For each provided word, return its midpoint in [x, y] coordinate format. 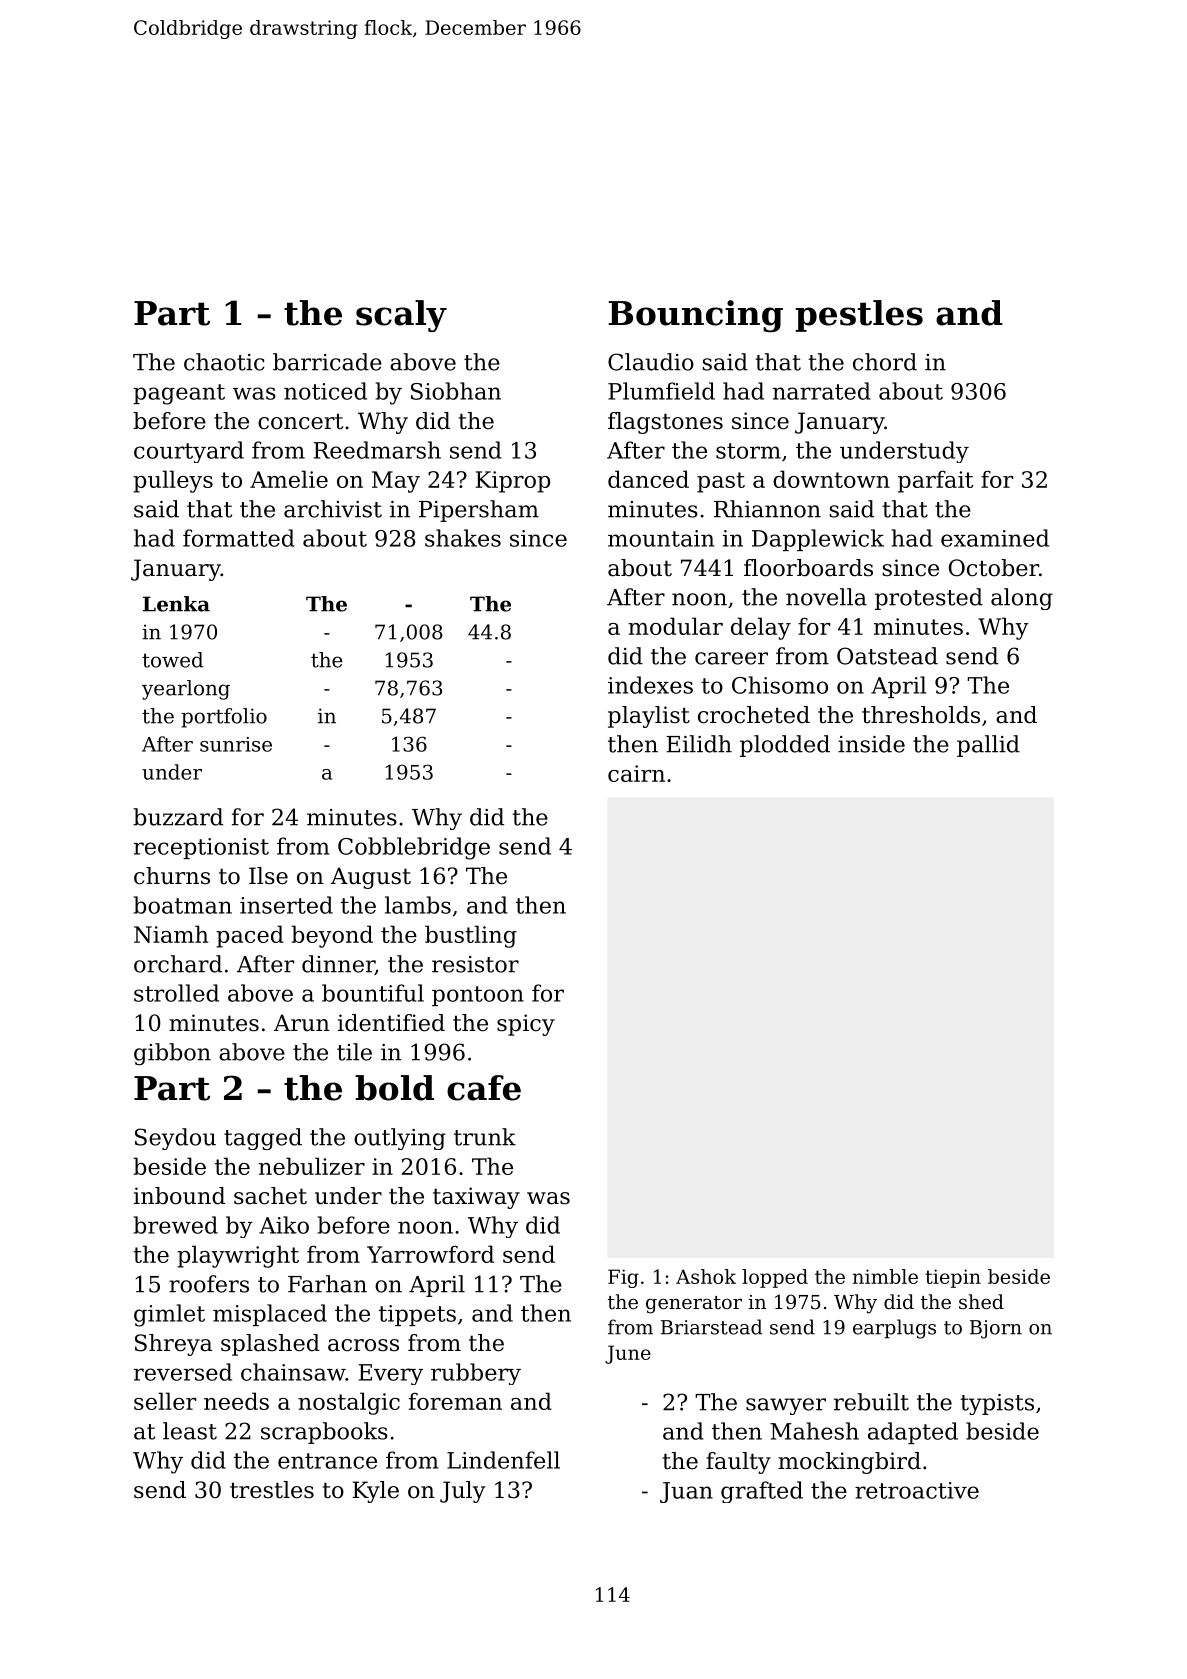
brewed [176, 1225]
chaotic [224, 362]
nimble [885, 1276]
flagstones [665, 423]
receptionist [201, 848]
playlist [649, 717]
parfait [935, 481]
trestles [272, 1490]
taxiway [476, 1198]
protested [929, 599]
